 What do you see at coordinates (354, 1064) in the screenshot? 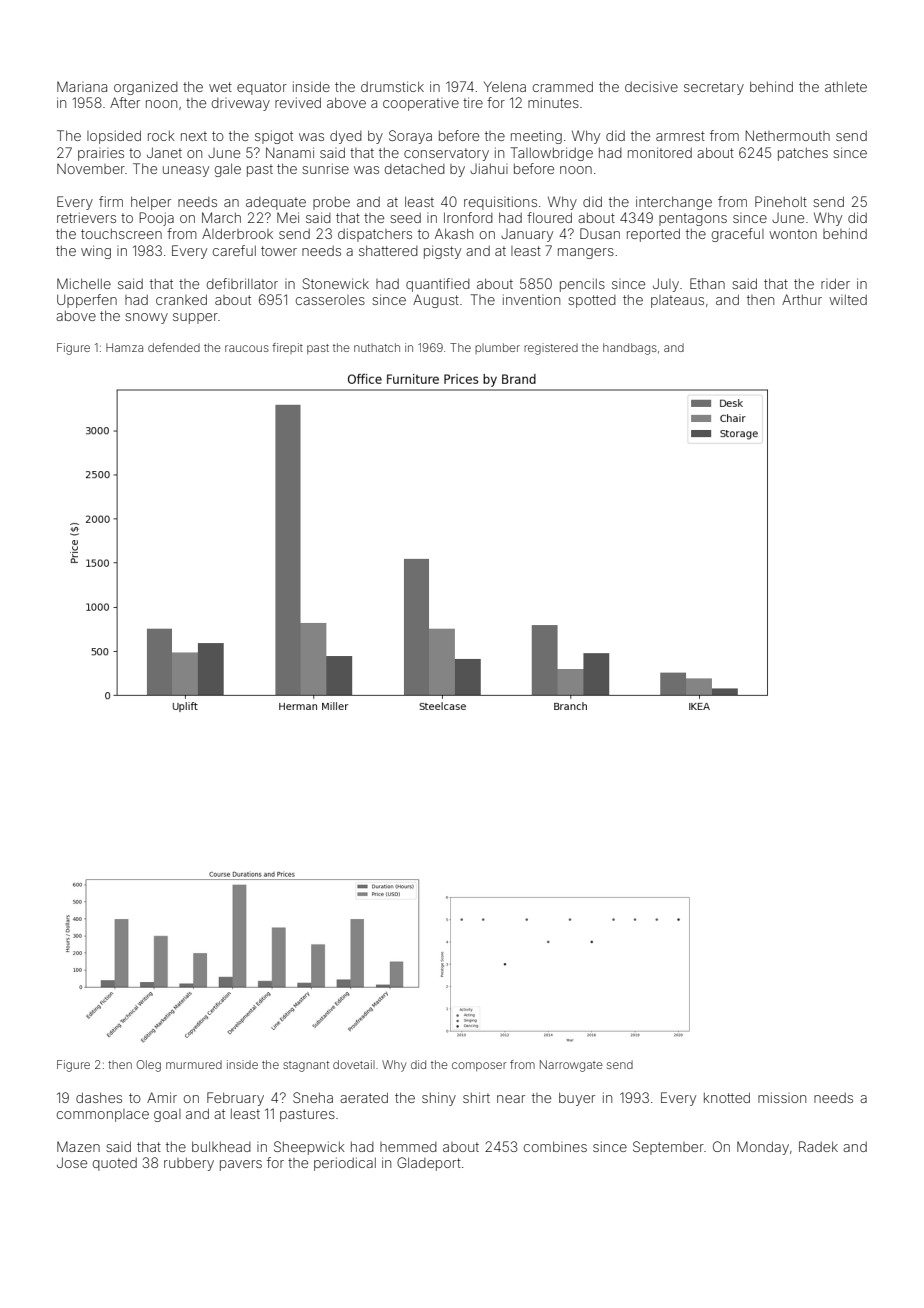
I see `dovetail` at bounding box center [354, 1064].
